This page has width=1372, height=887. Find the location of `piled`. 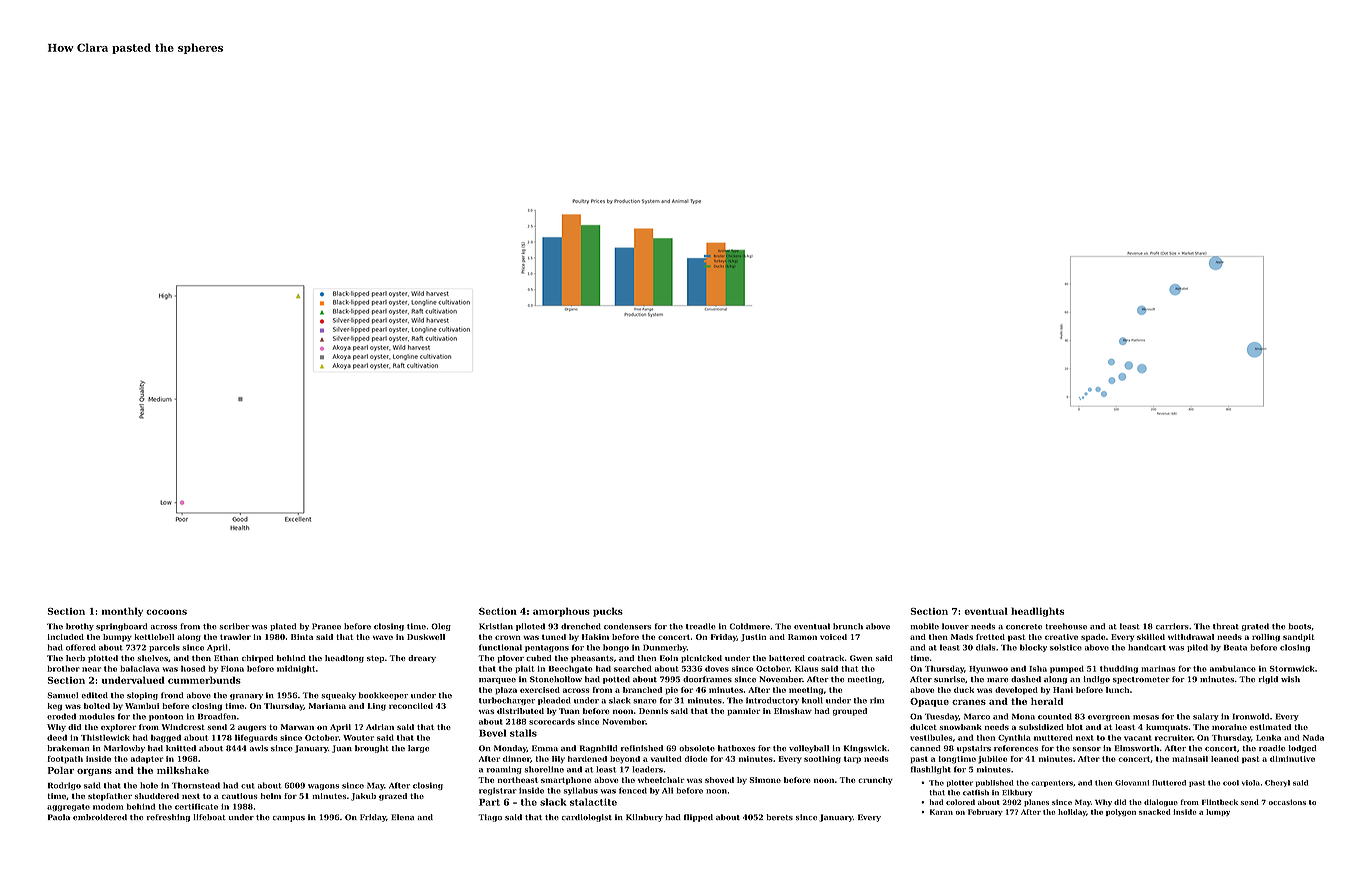

piled is located at coordinates (1197, 648).
